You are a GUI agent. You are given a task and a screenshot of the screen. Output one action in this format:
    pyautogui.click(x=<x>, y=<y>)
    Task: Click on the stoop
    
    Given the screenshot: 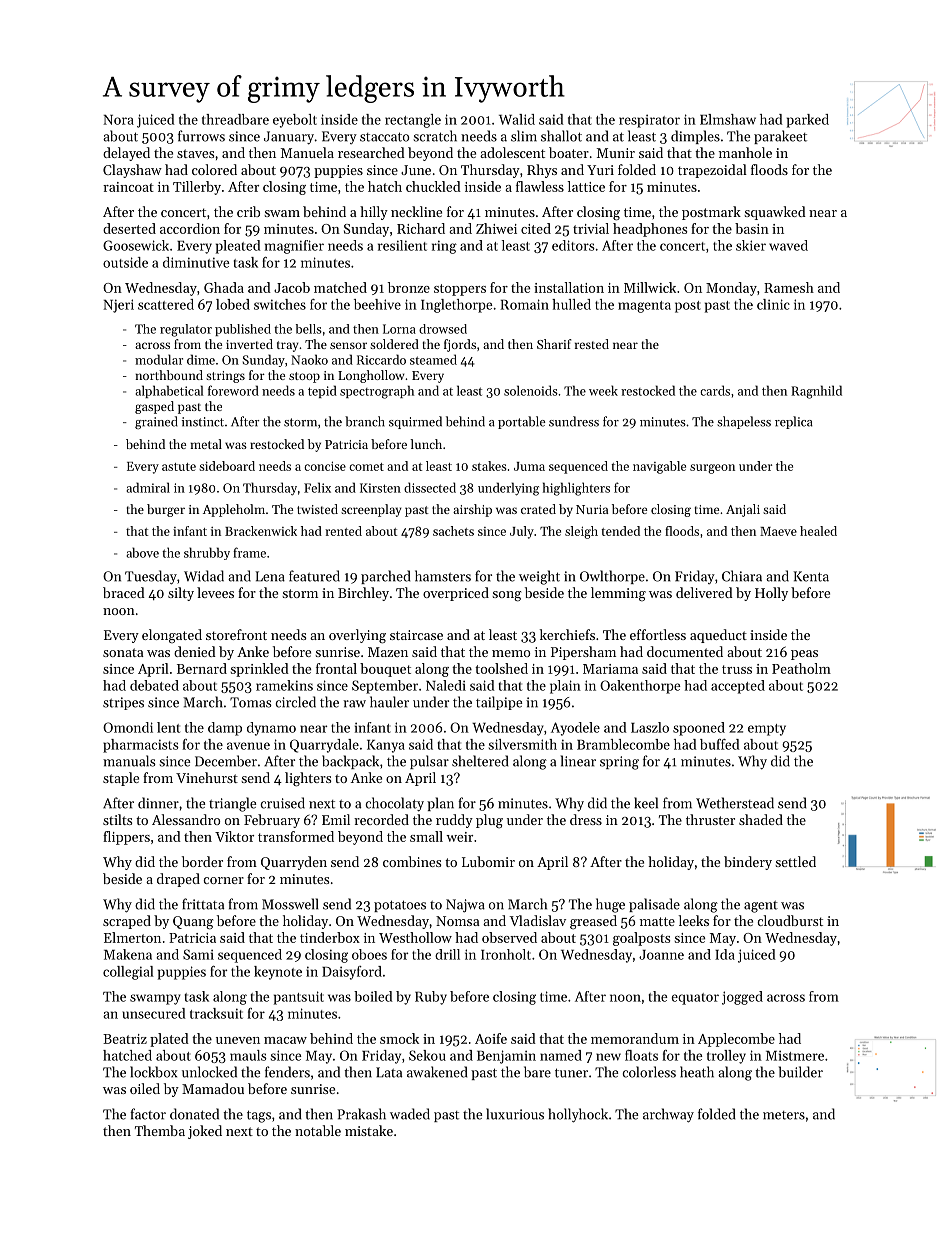 What is the action you would take?
    pyautogui.click(x=304, y=377)
